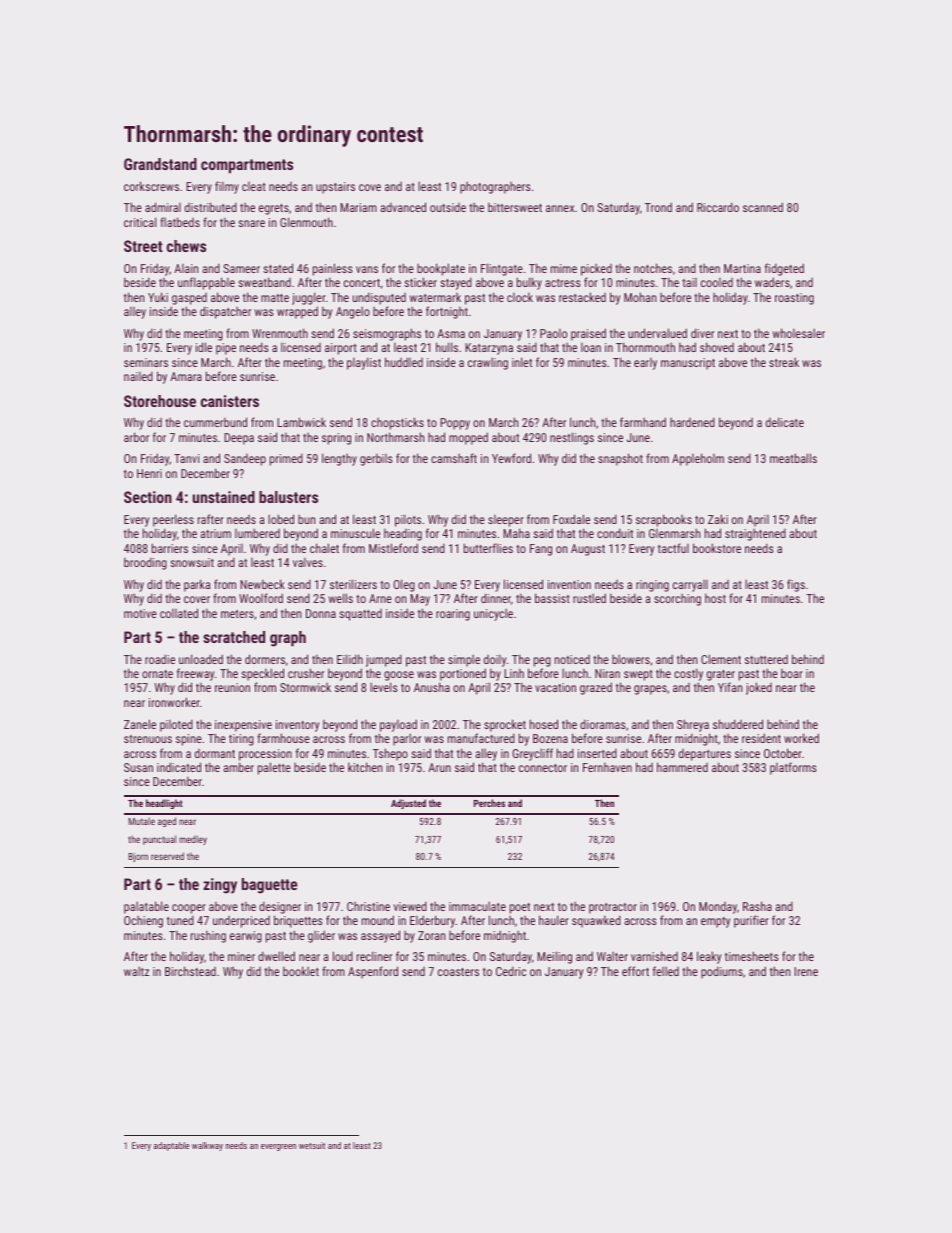  What do you see at coordinates (420, 600) in the document?
I see `May` at bounding box center [420, 600].
